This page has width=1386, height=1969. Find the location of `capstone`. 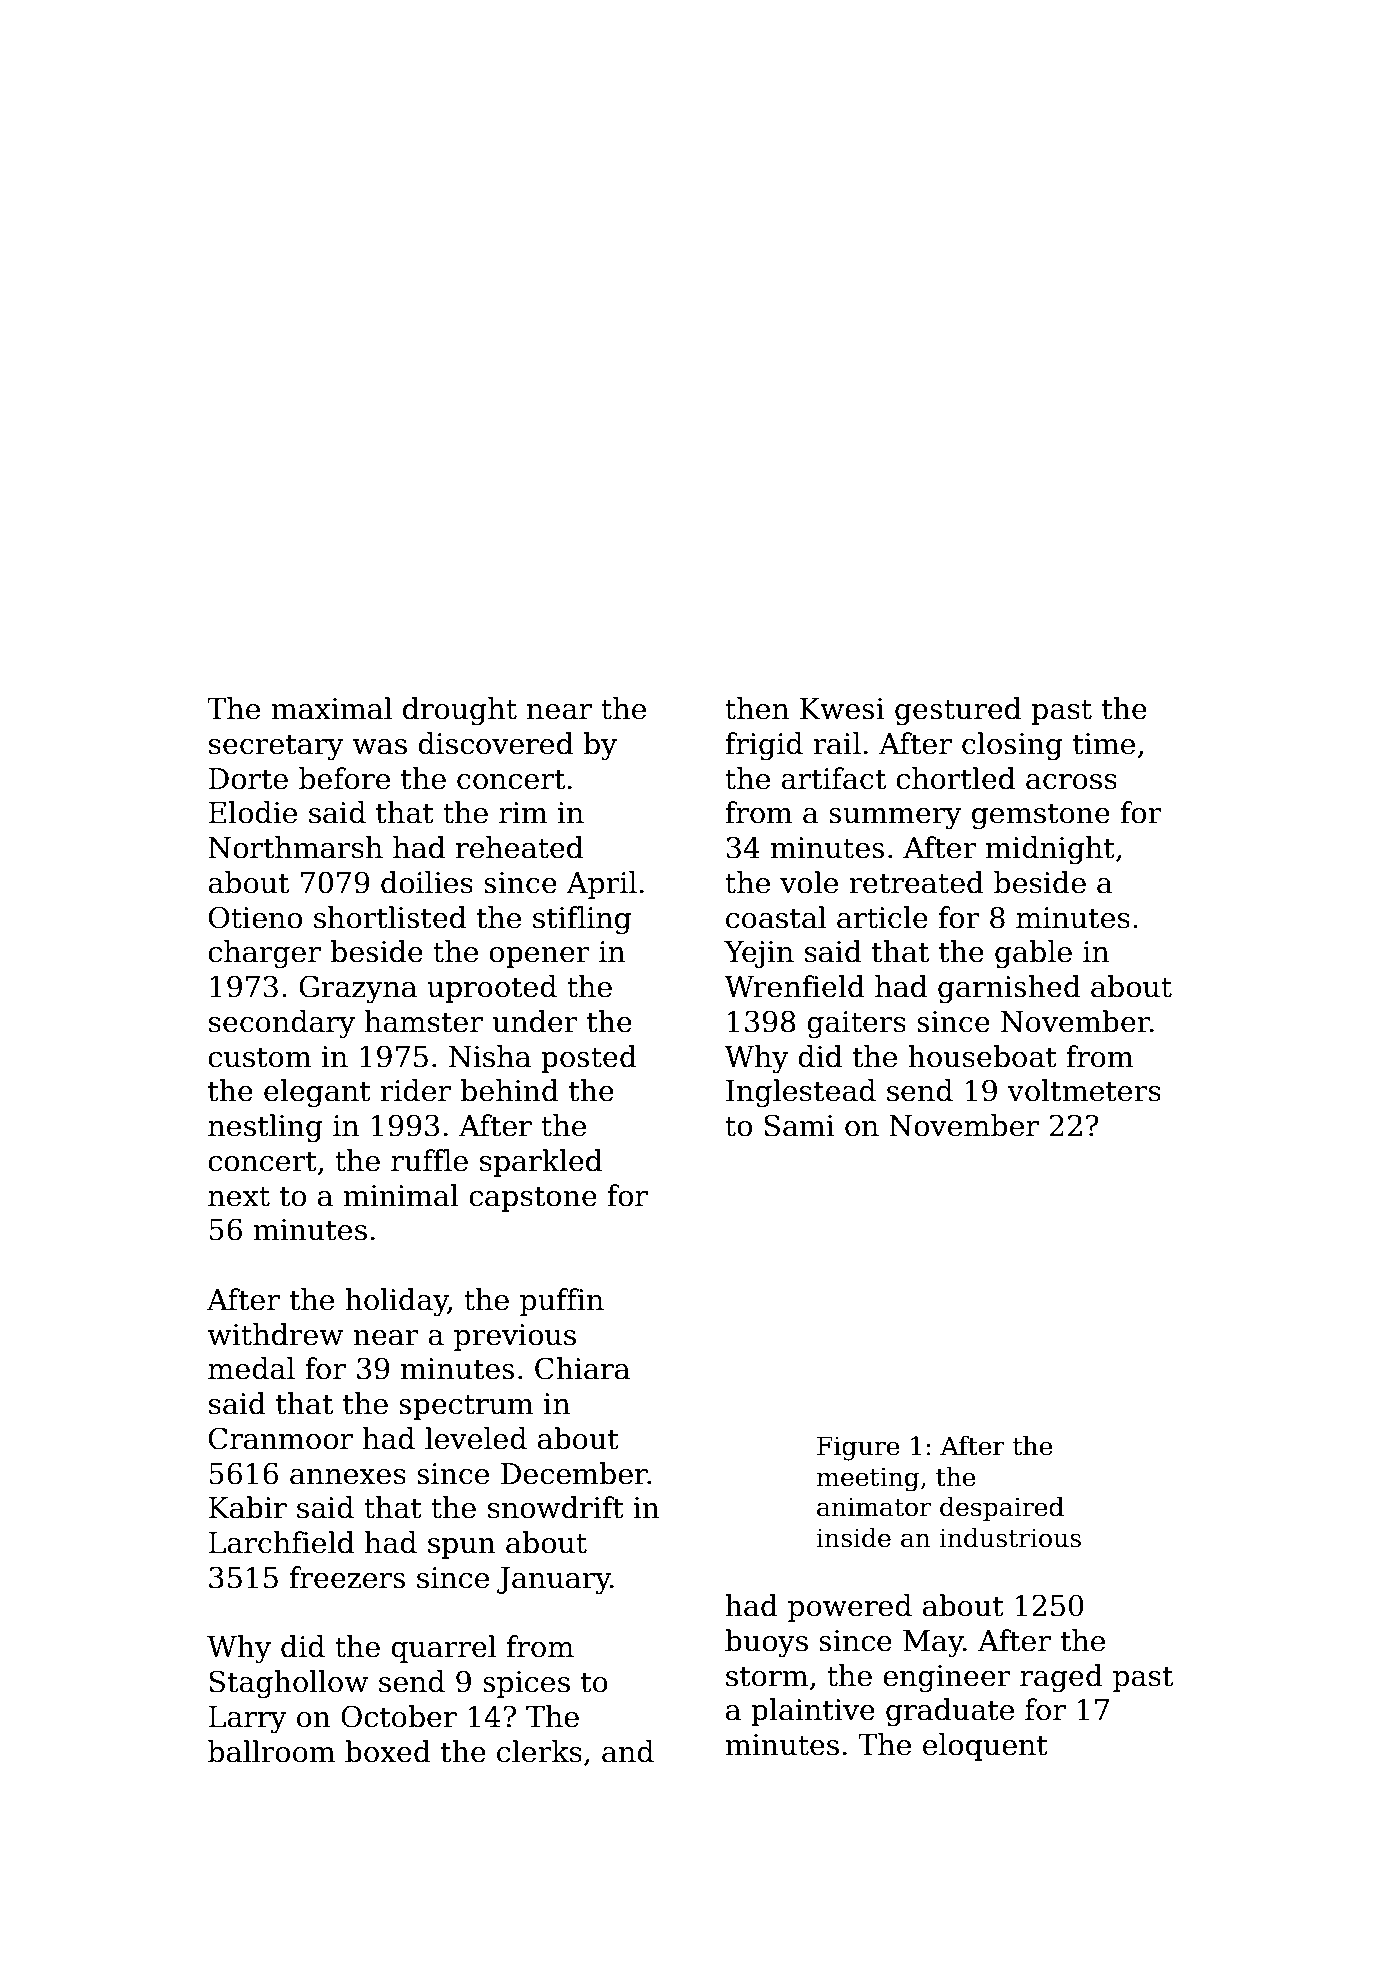

capstone is located at coordinates (533, 1199).
